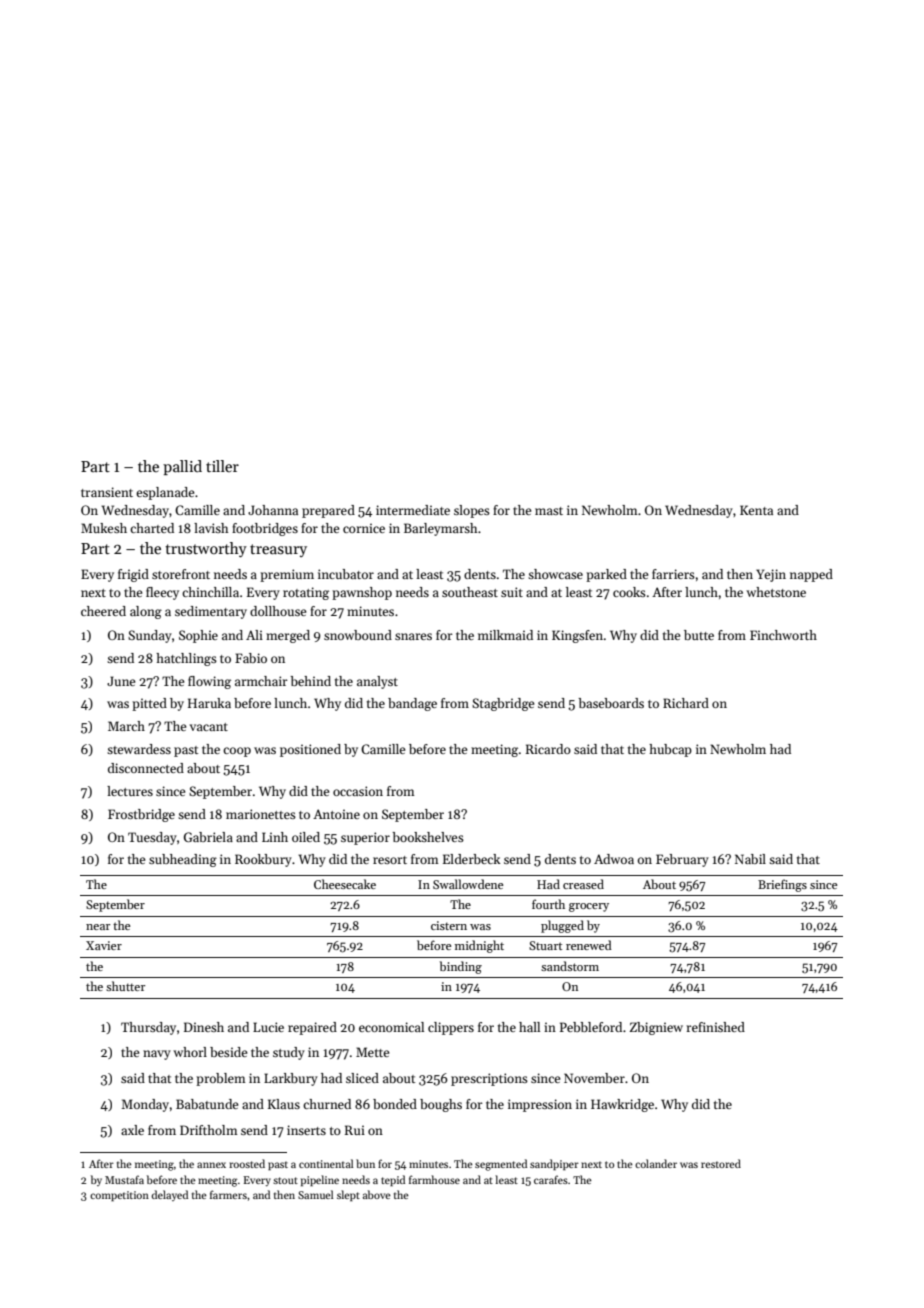 The height and width of the screenshot is (1308, 924). Describe the element at coordinates (145, 1105) in the screenshot. I see `Monday` at that location.
